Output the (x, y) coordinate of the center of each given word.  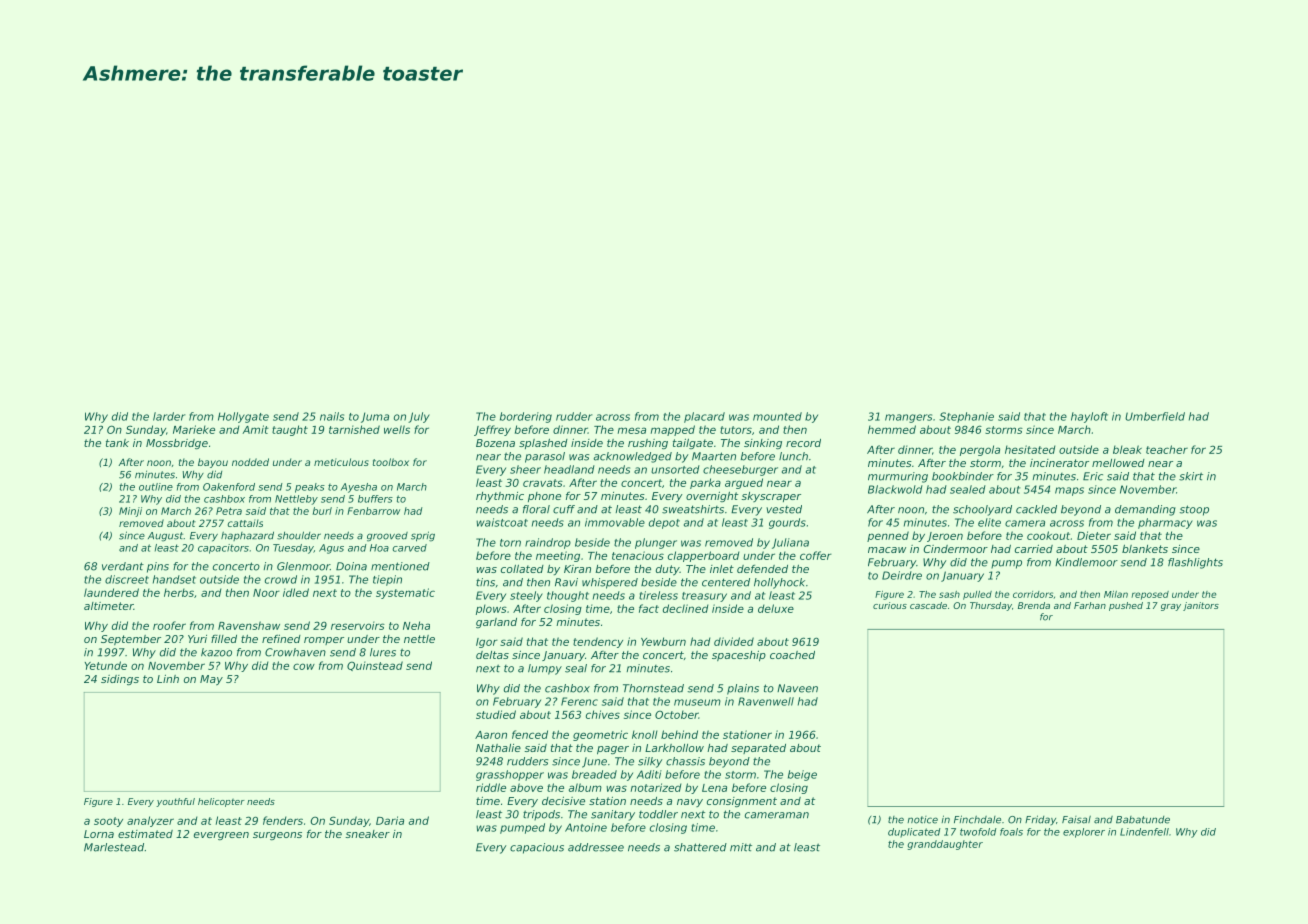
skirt (1191, 476)
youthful (175, 802)
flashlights (1195, 563)
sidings (120, 680)
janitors (1201, 606)
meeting (558, 556)
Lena (714, 788)
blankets (1145, 549)
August (165, 537)
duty (668, 570)
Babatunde (1143, 820)
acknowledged (633, 457)
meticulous (341, 462)
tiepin (387, 580)
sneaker (367, 834)
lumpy (545, 669)
